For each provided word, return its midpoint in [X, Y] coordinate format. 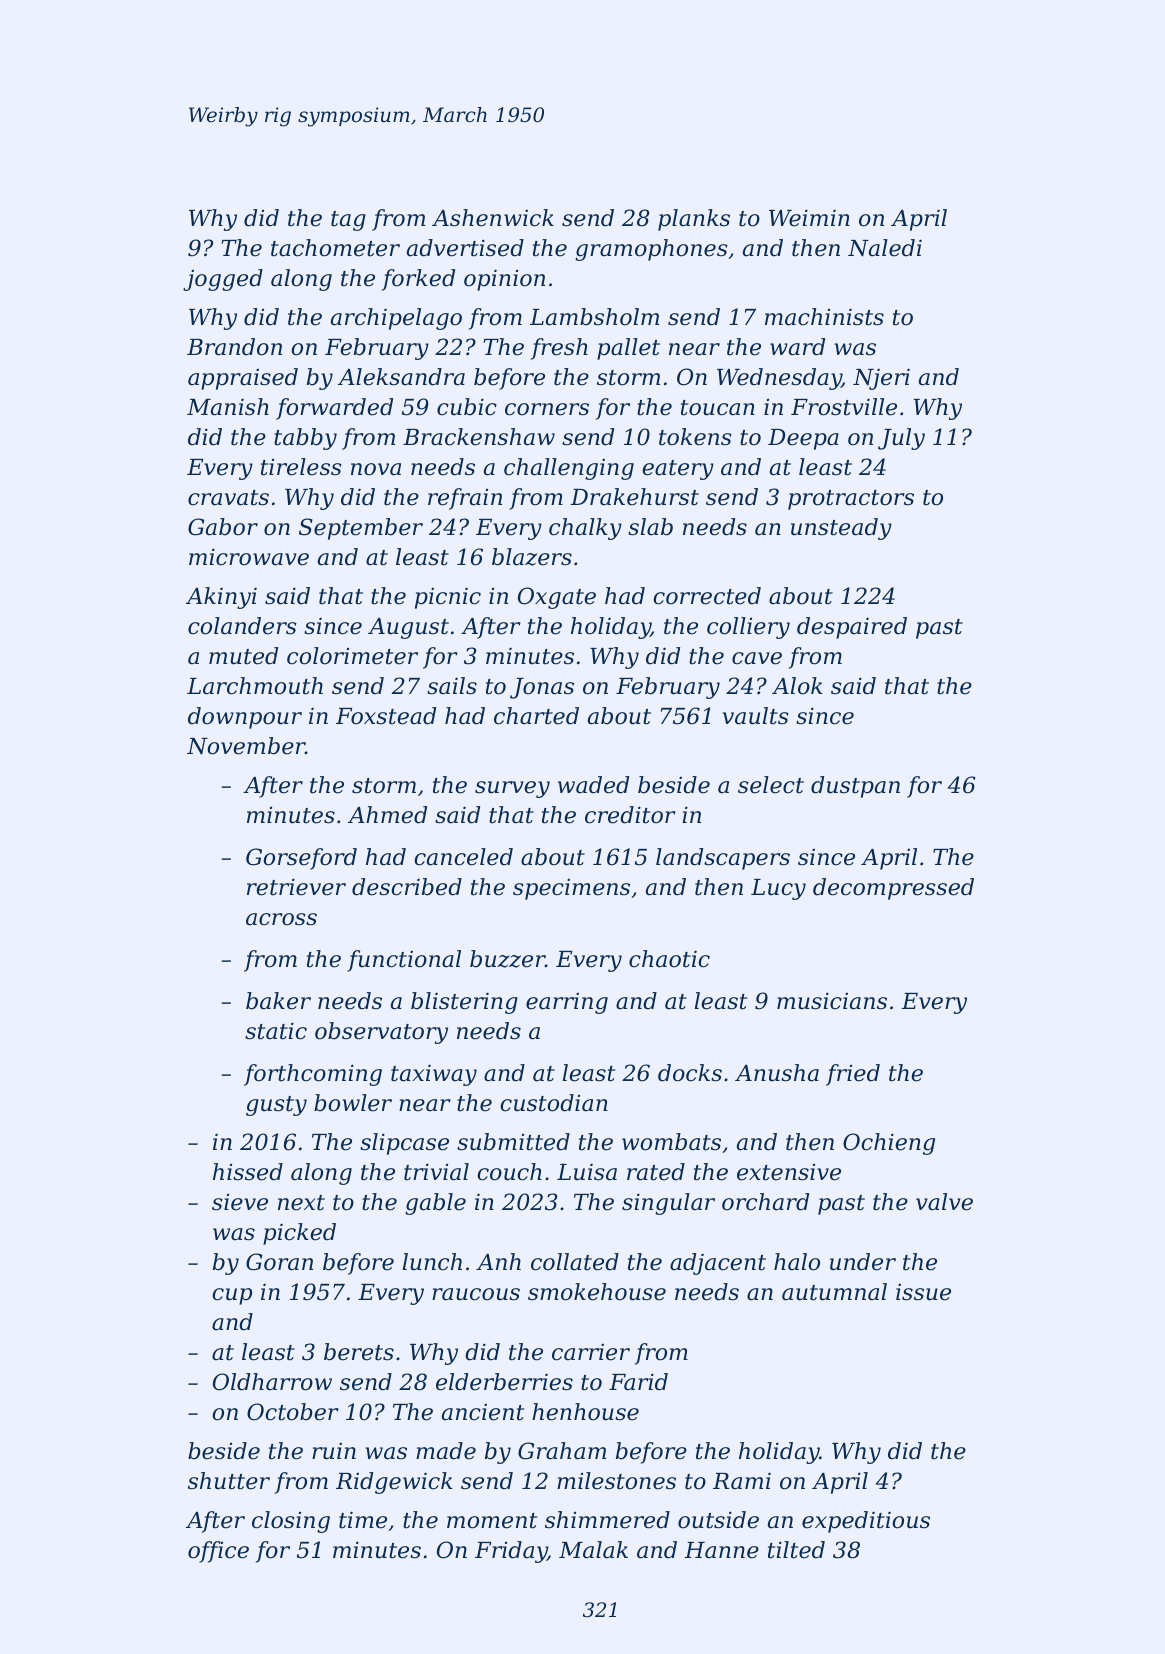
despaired [852, 628]
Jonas [542, 688]
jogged [223, 280]
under [863, 1262]
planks [694, 220]
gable [435, 1204]
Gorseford [301, 859]
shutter [229, 1481]
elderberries [504, 1382]
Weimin [809, 218]
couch [509, 1172]
